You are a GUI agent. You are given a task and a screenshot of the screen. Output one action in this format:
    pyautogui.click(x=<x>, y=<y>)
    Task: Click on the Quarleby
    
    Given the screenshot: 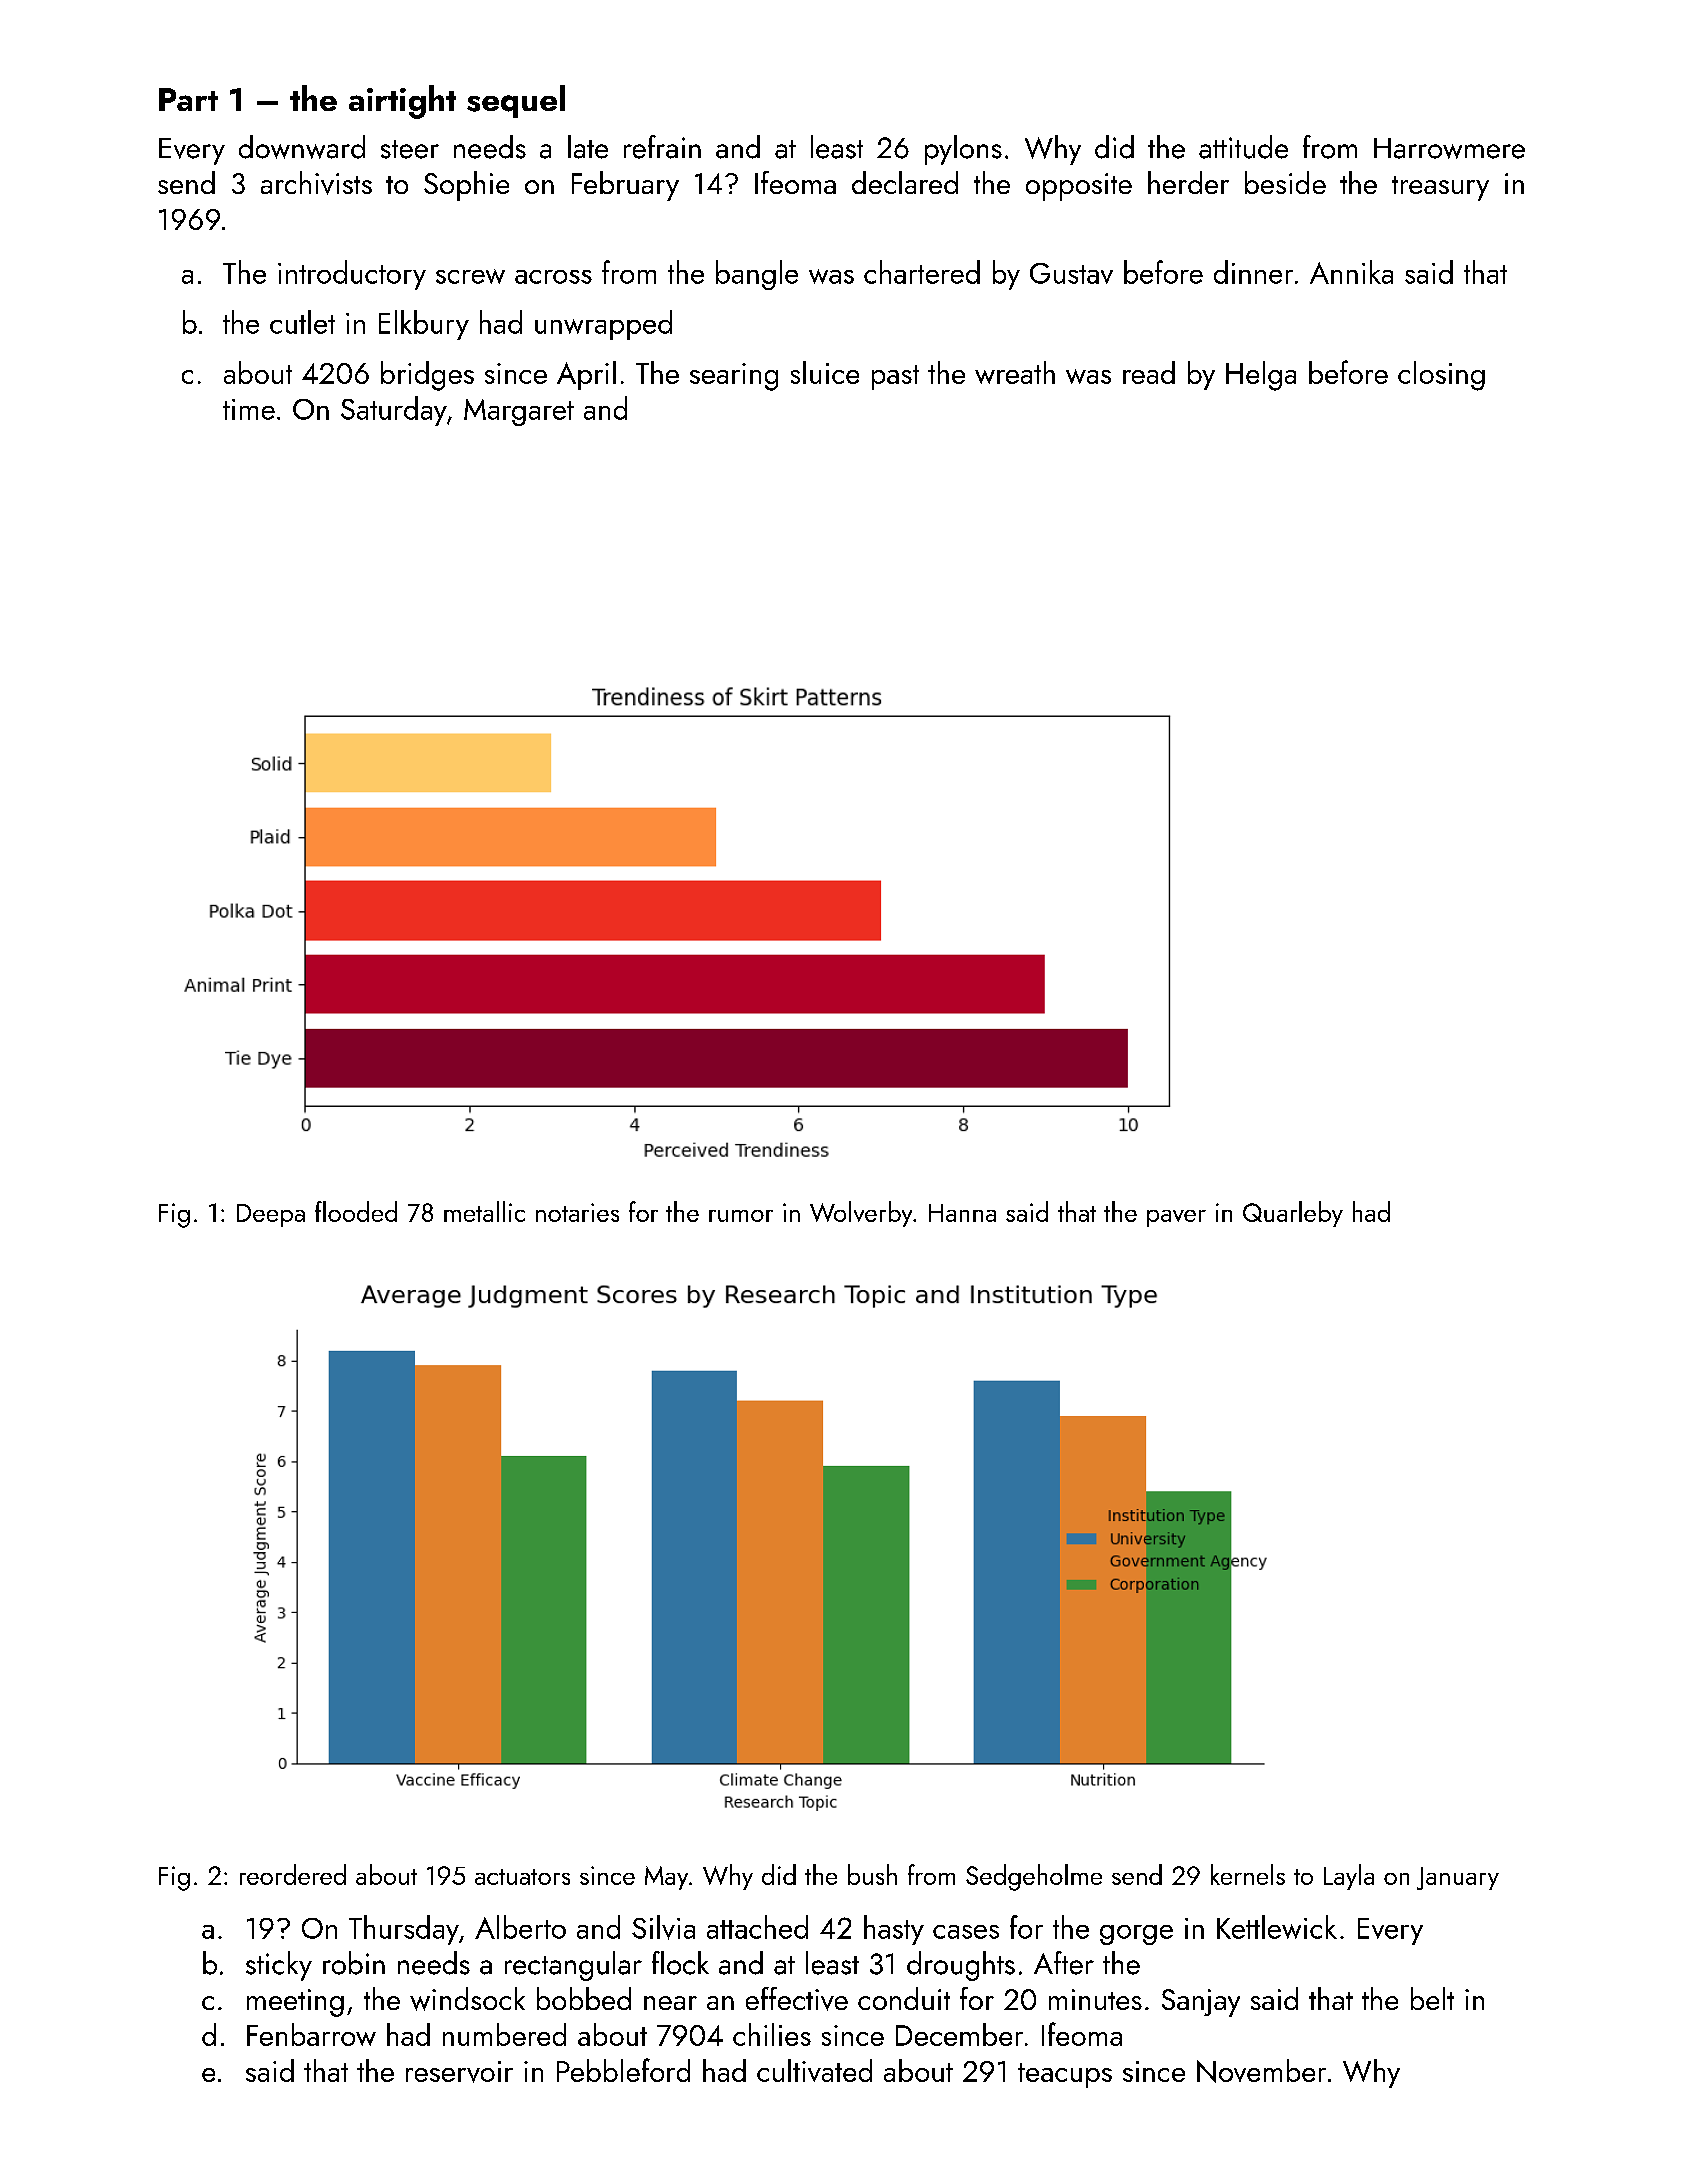 What is the action you would take?
    pyautogui.click(x=1293, y=1214)
